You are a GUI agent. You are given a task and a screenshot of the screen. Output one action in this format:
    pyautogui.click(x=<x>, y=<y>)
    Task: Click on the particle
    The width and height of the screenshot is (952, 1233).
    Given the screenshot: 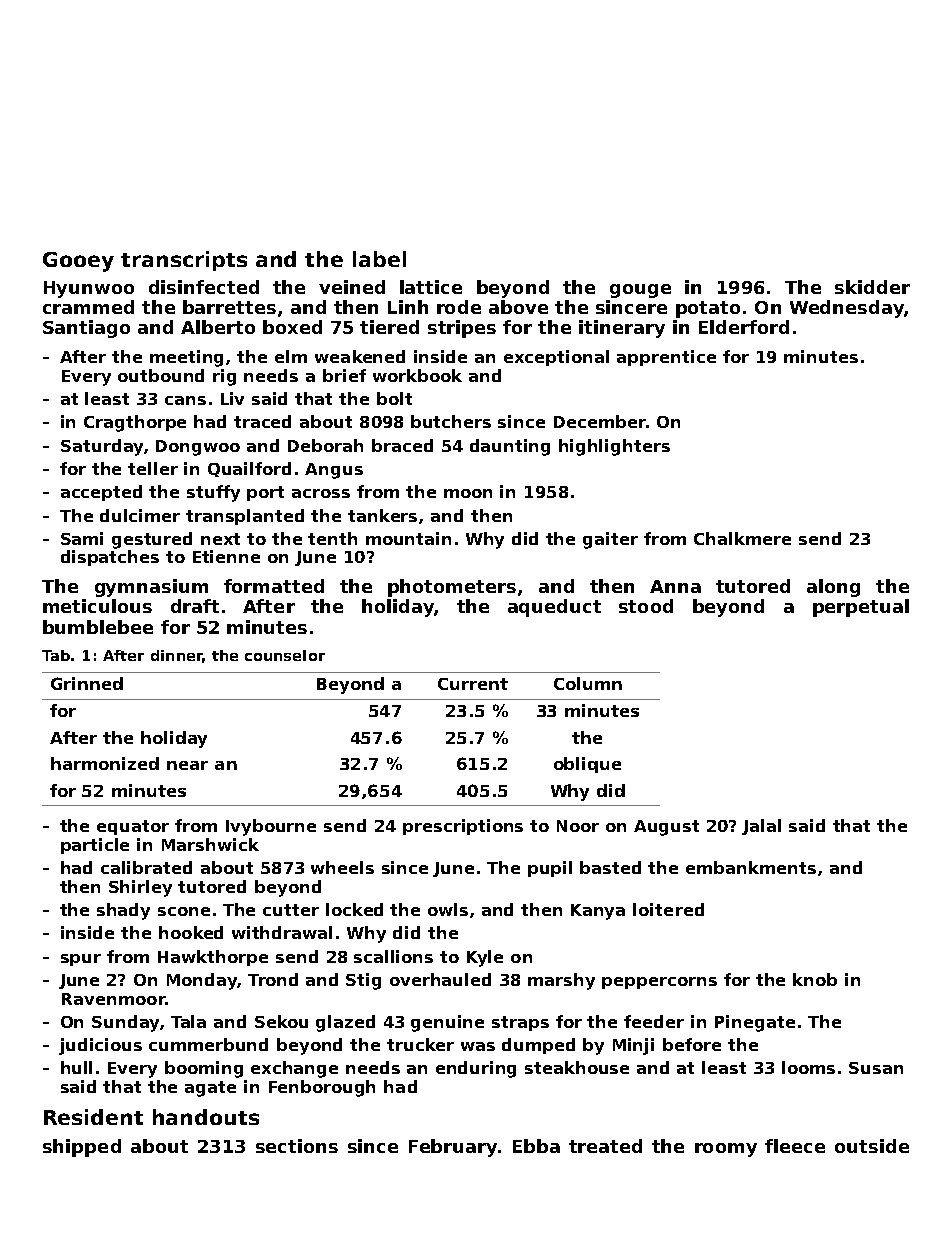 What is the action you would take?
    pyautogui.click(x=95, y=846)
